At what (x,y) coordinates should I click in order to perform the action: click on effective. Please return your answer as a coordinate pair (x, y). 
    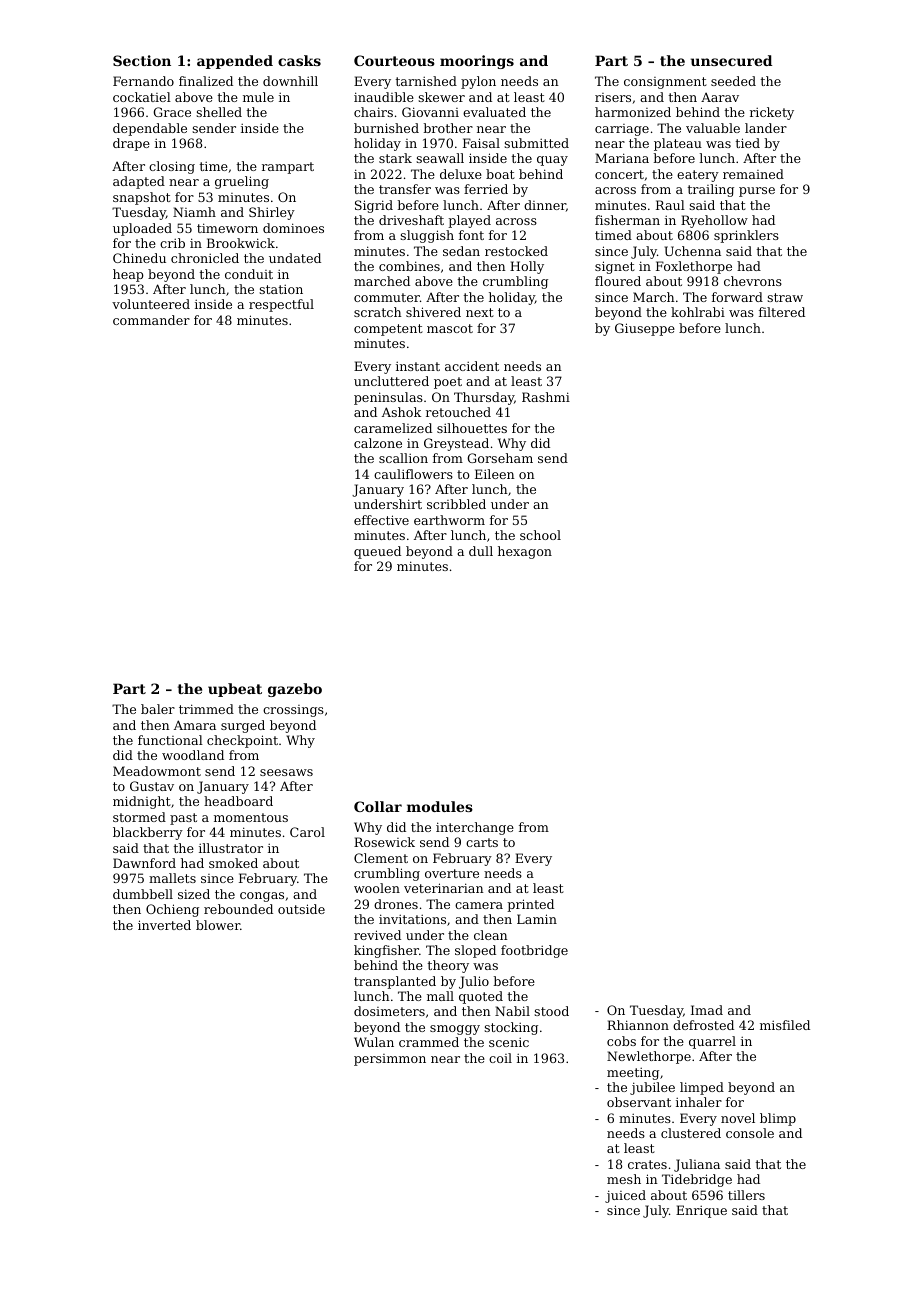
    Looking at the image, I should click on (381, 520).
